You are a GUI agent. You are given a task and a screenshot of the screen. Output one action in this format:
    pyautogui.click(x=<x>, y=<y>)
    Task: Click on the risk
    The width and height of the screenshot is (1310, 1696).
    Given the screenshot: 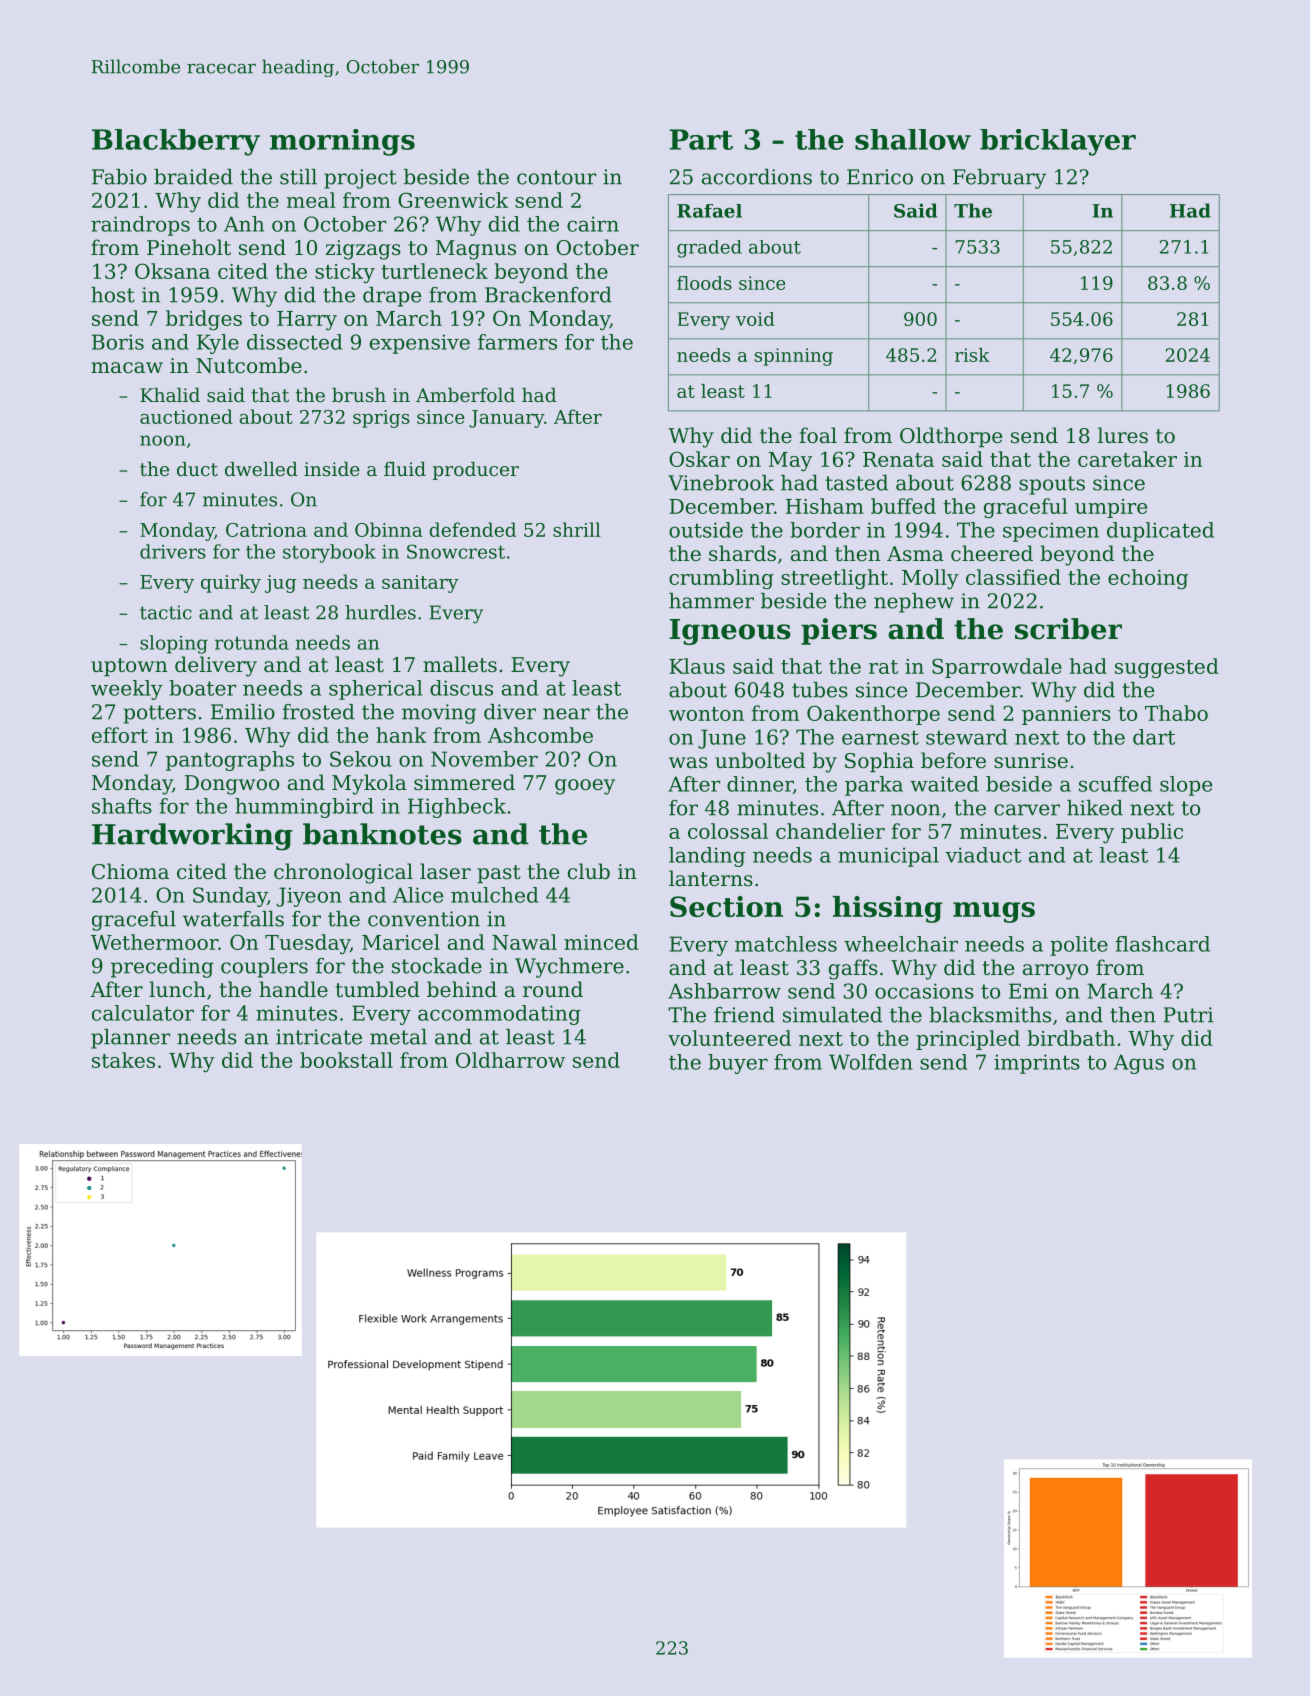 What is the action you would take?
    pyautogui.click(x=972, y=355)
